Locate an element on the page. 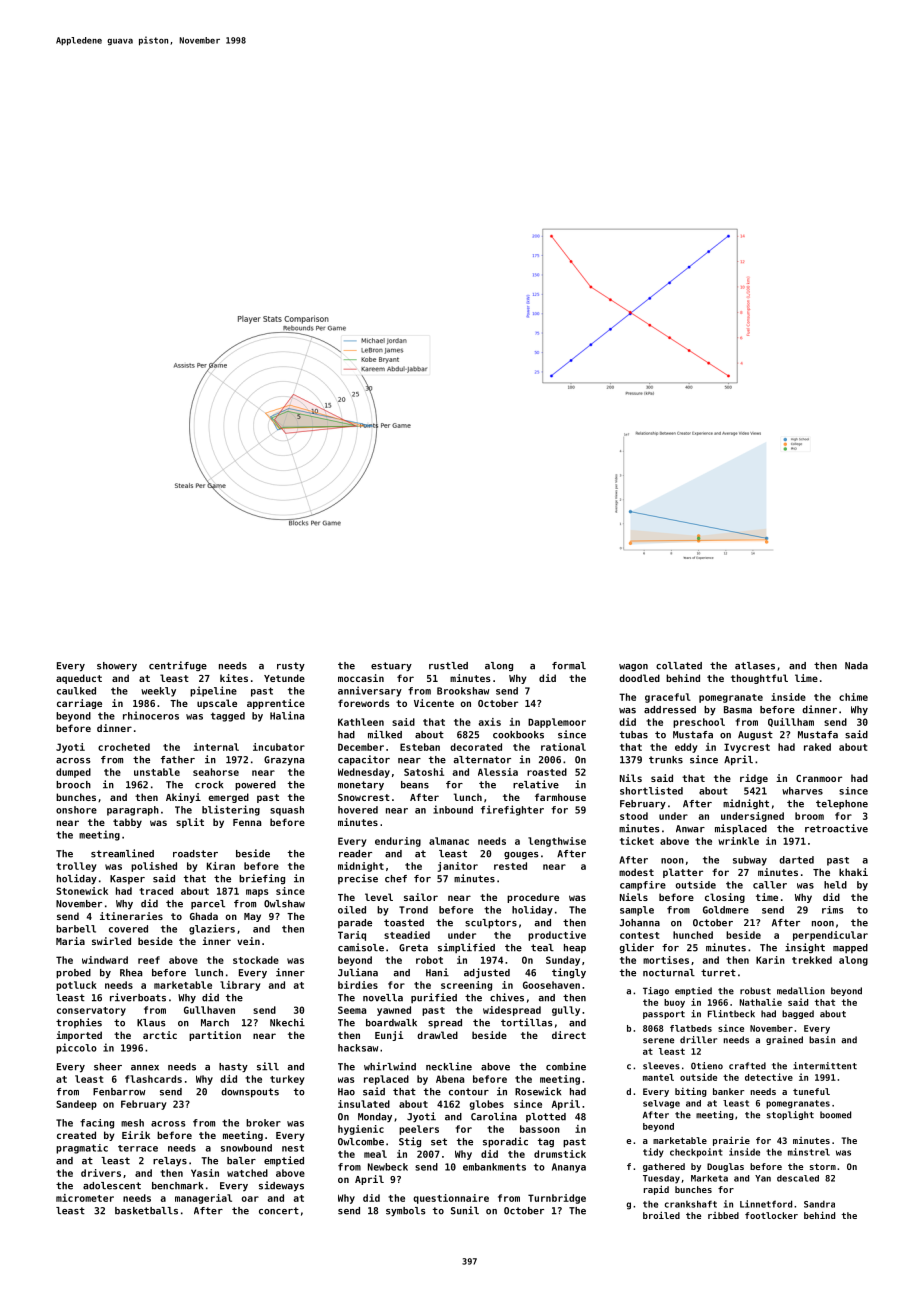  adolescent is located at coordinates (112, 1186).
